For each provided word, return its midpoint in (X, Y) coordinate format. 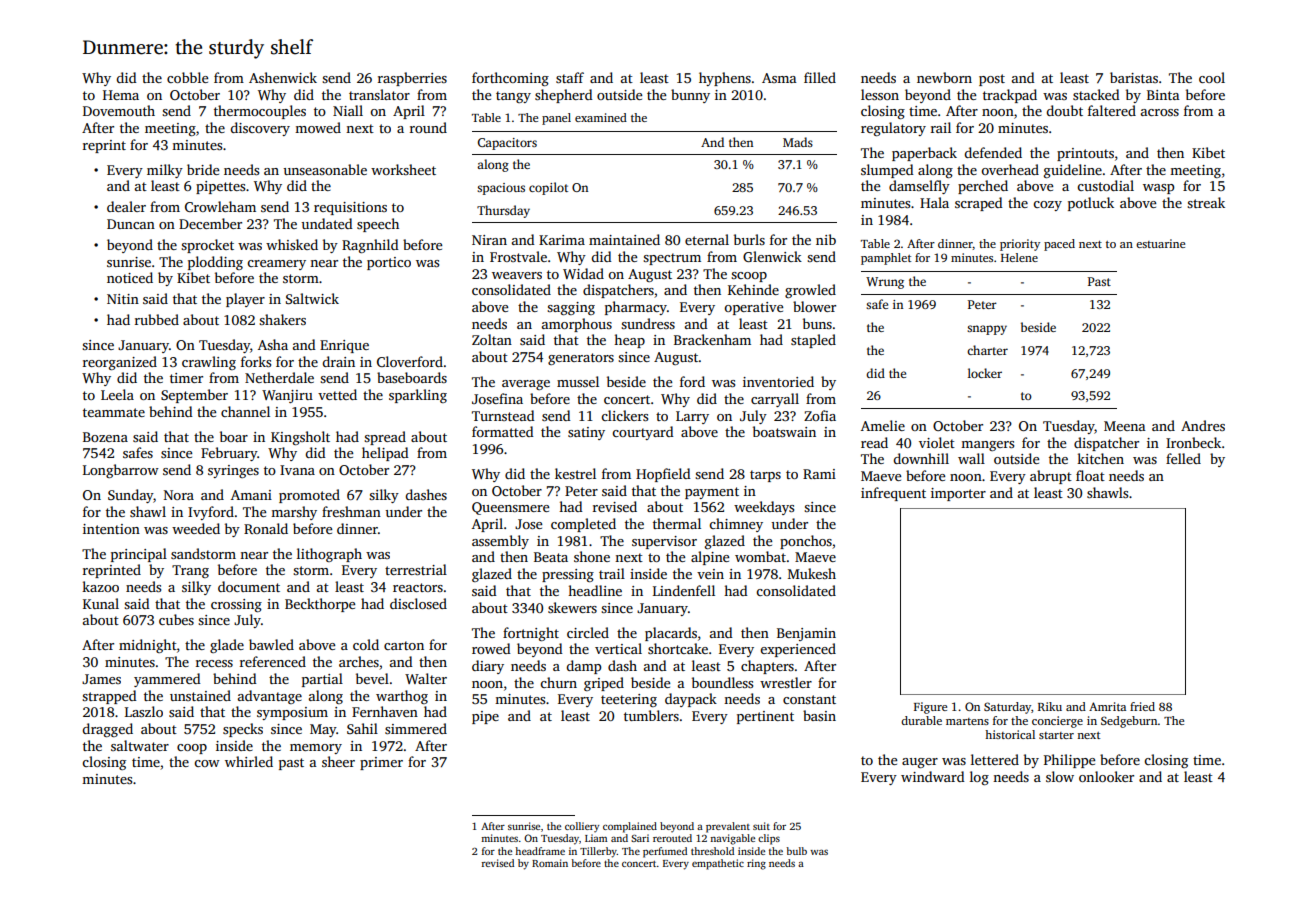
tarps (765, 476)
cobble (187, 77)
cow (207, 763)
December (210, 223)
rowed (491, 648)
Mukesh (812, 573)
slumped (887, 171)
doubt (1064, 110)
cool (1212, 77)
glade (227, 646)
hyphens (725, 79)
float (1090, 475)
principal (139, 555)
